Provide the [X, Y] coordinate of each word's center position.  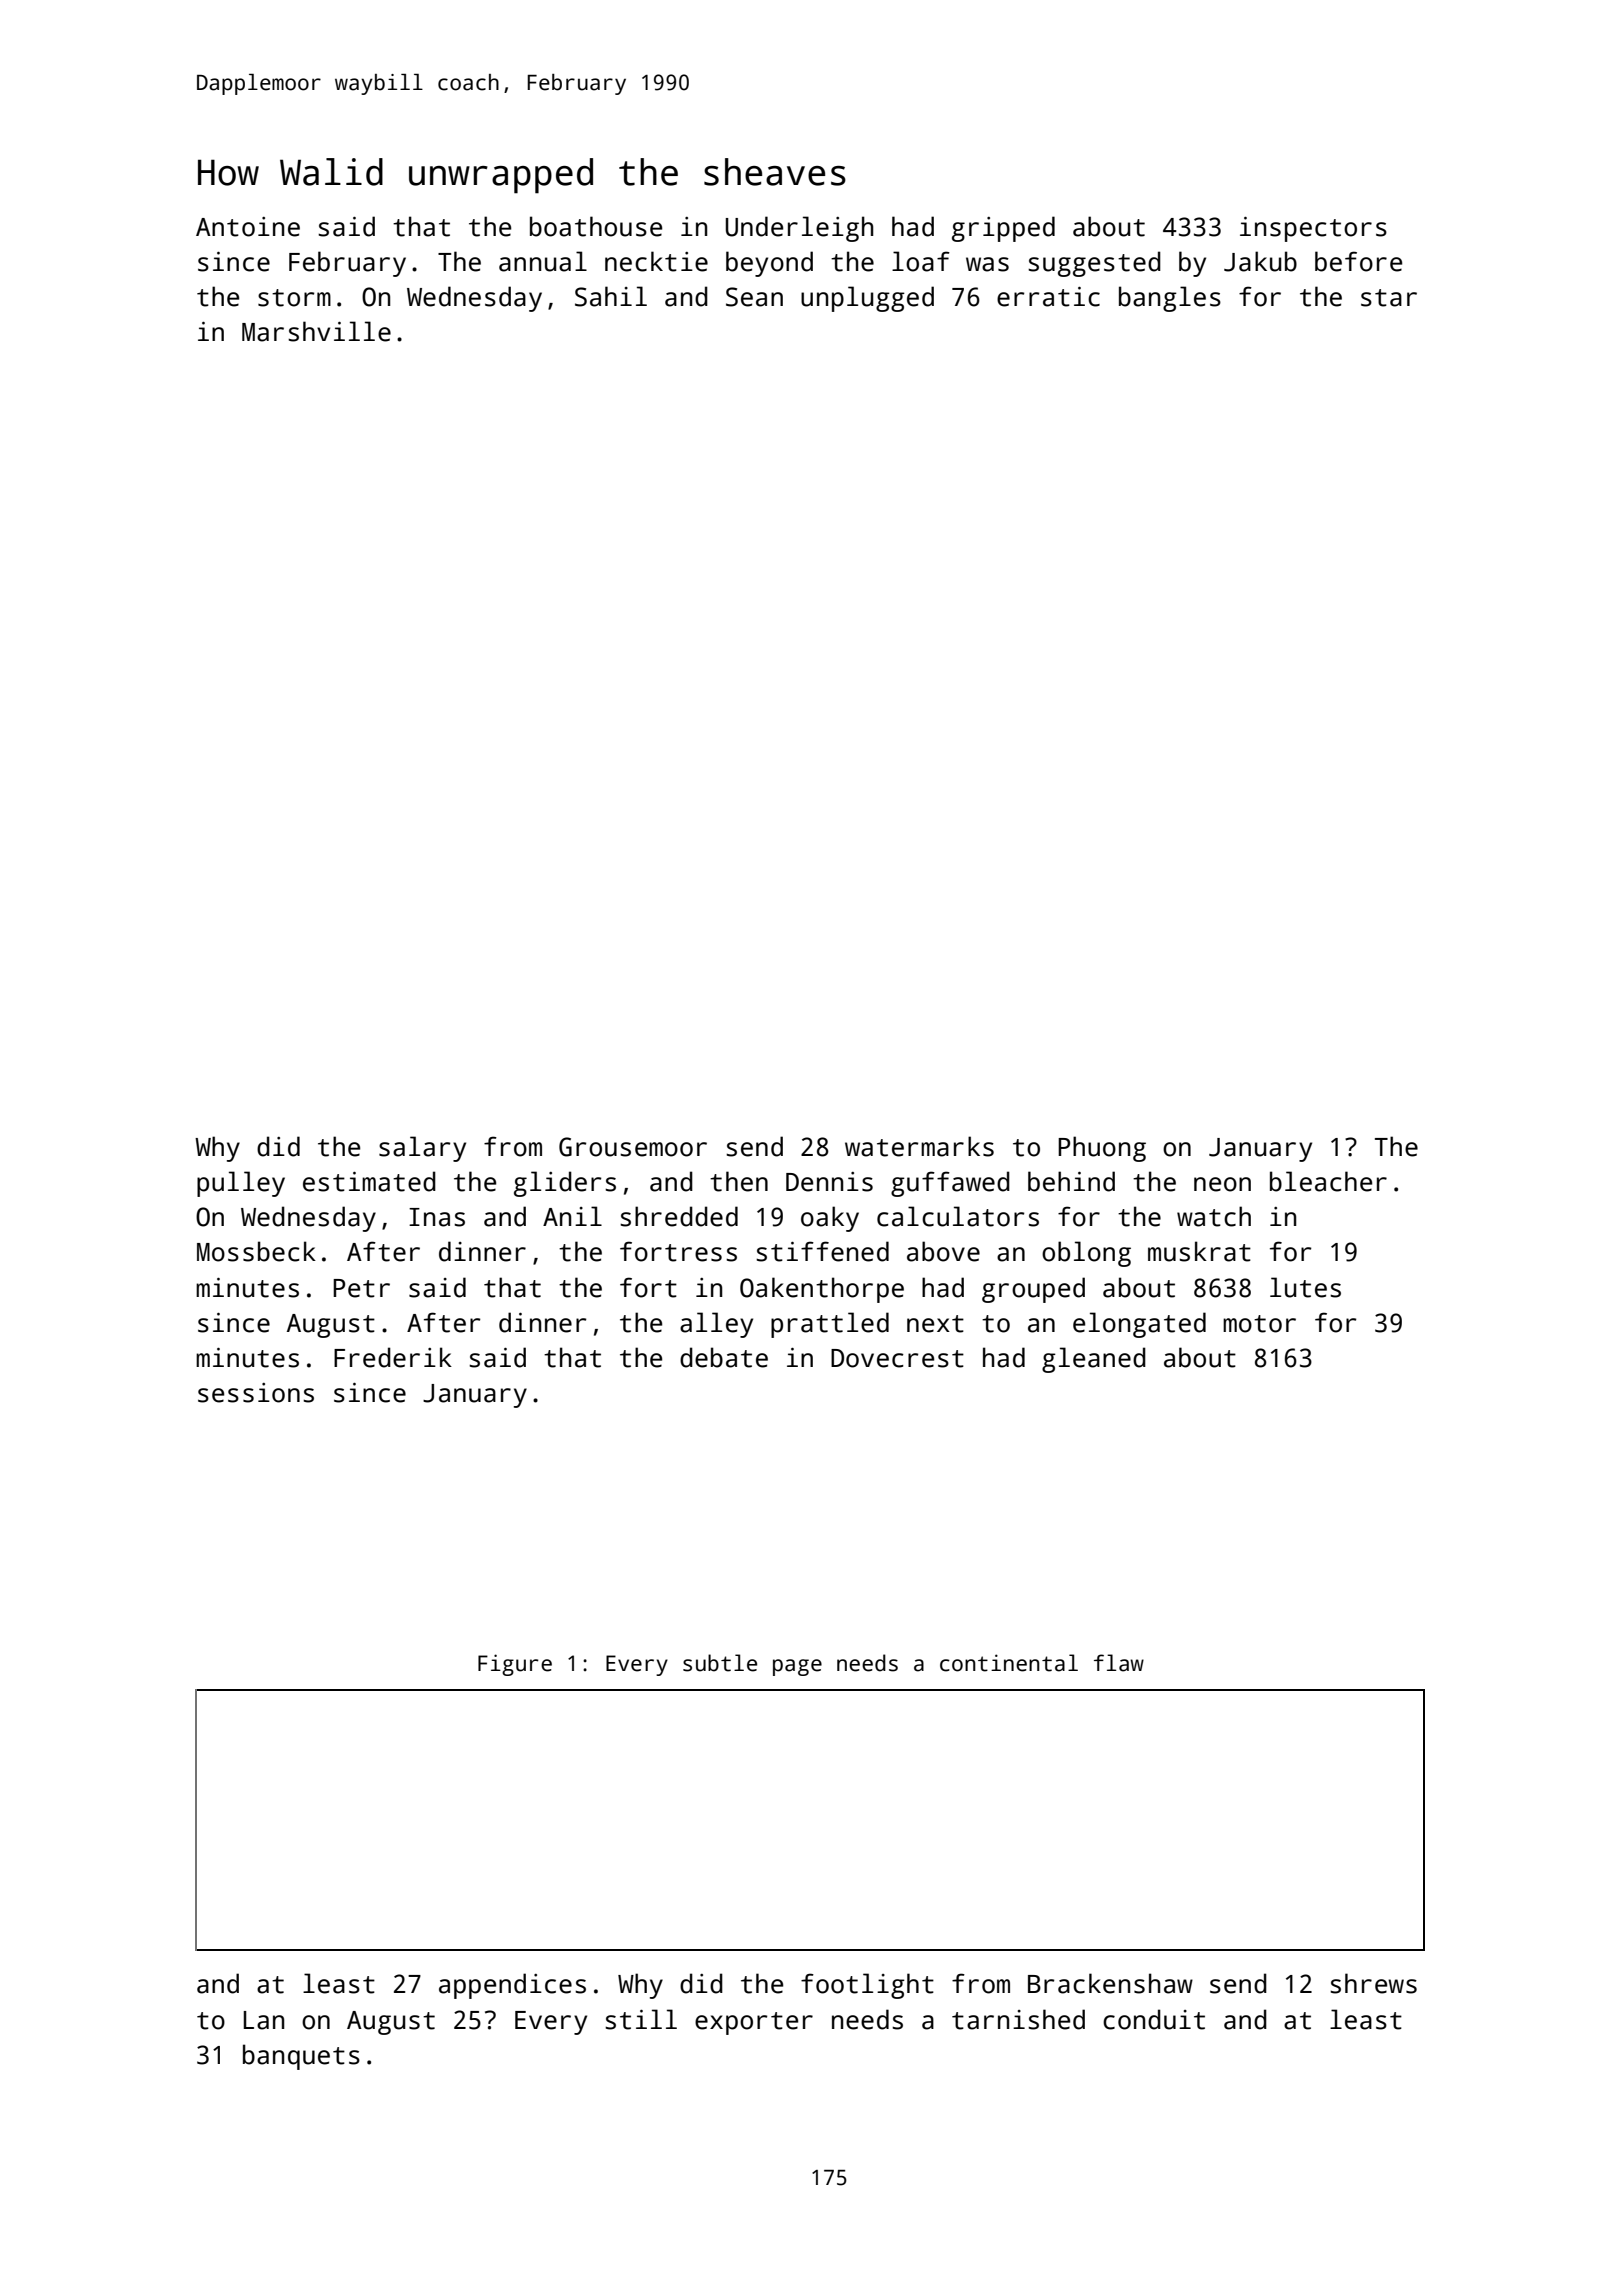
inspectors [1313, 229]
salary [422, 1149]
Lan [264, 2020]
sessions [256, 1393]
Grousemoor [633, 1147]
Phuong [1102, 1149]
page [797, 1667]
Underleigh [799, 229]
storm [294, 298]
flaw [1119, 1663]
